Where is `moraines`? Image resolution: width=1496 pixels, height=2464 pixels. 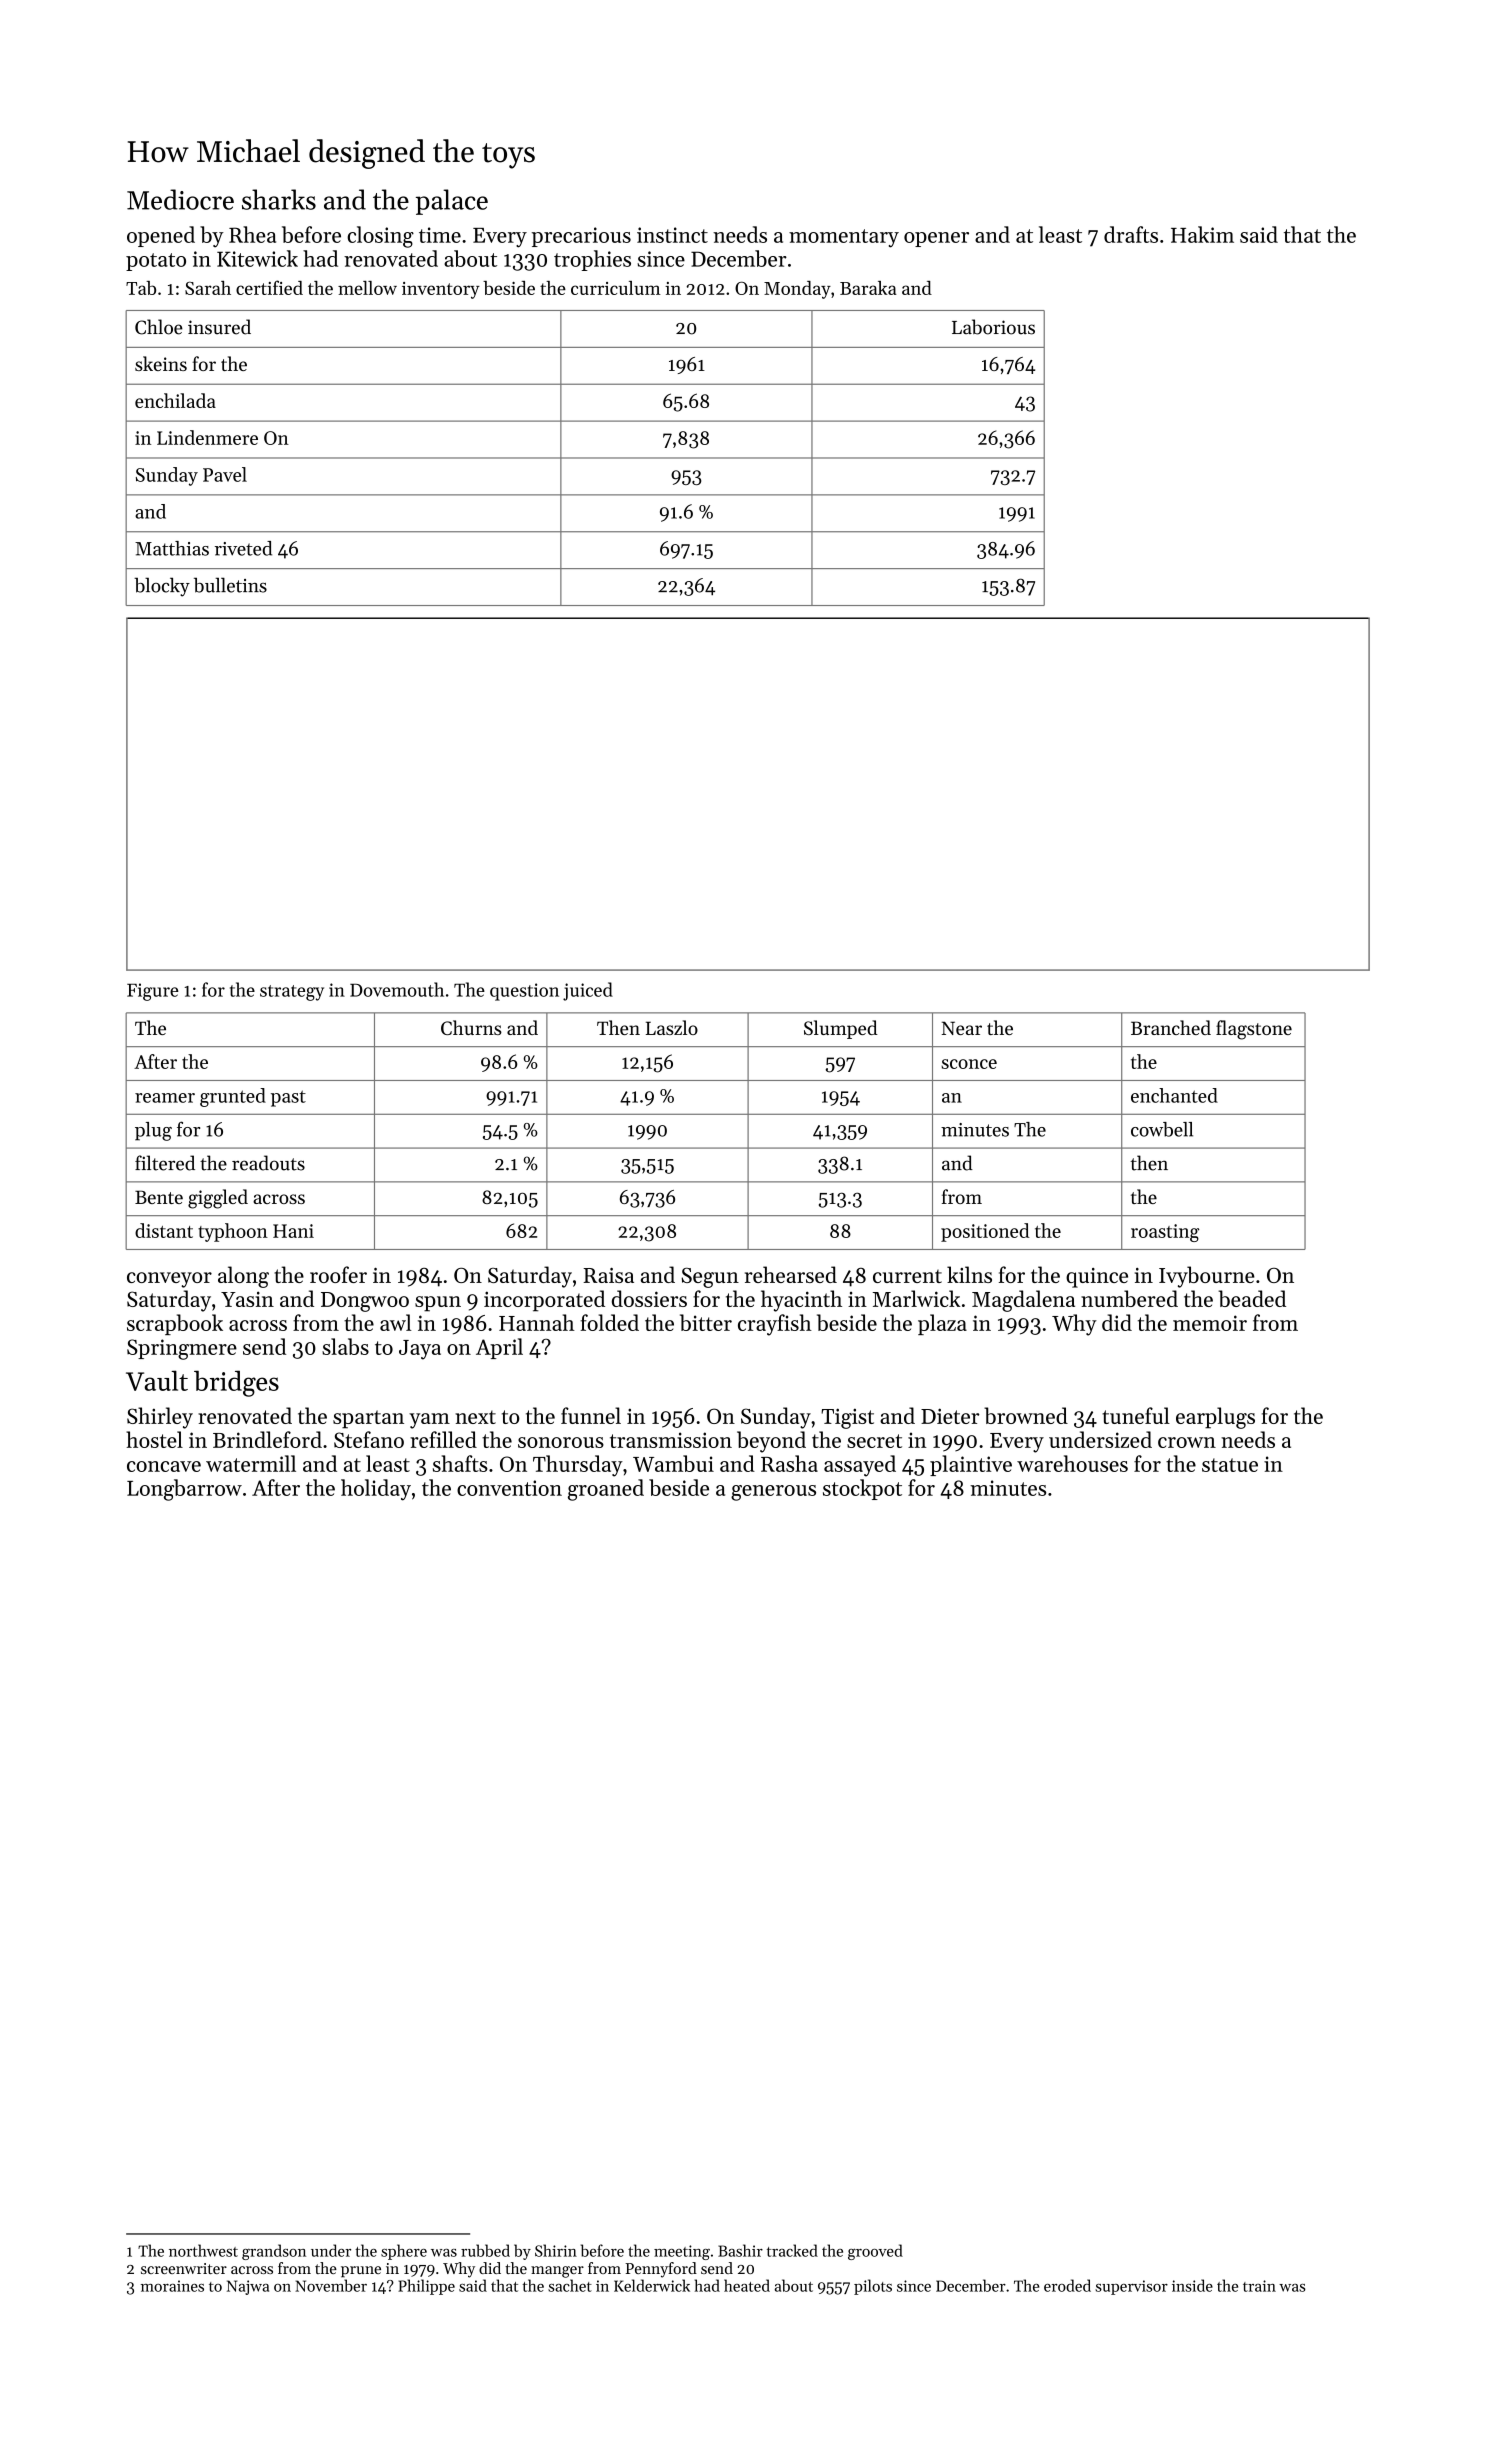 moraines is located at coordinates (172, 2286).
